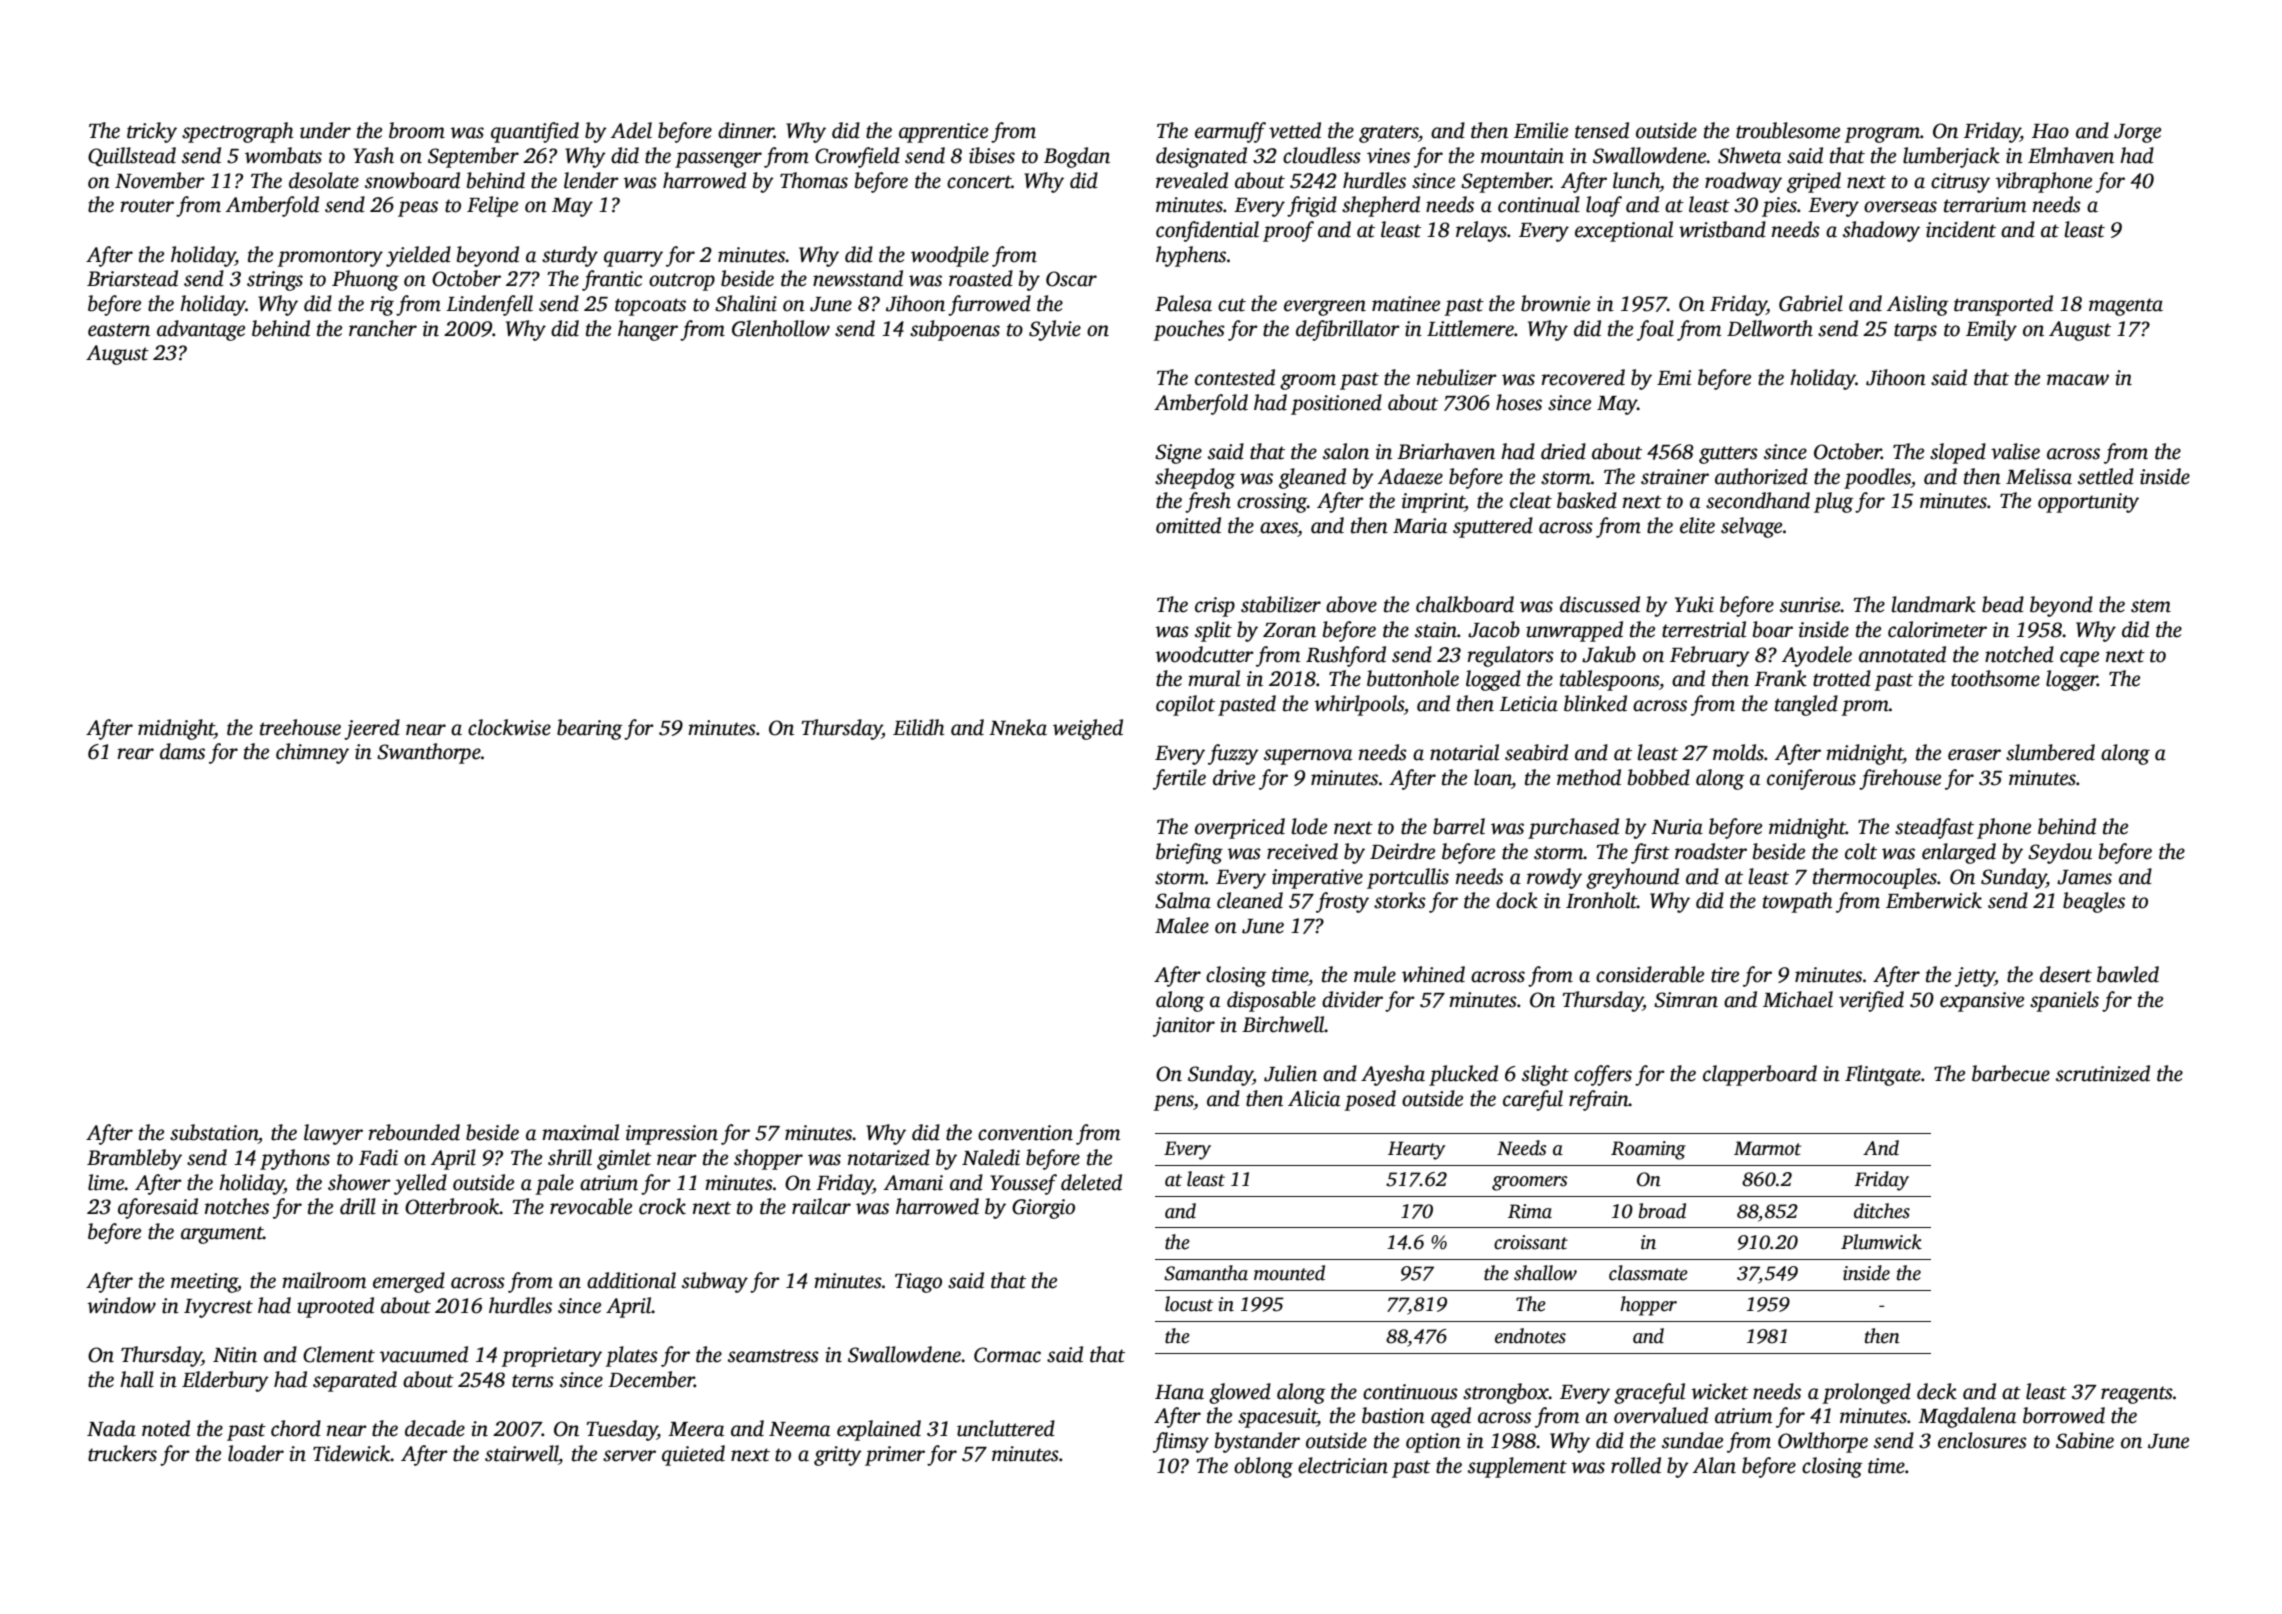 Image resolution: width=2282 pixels, height=1614 pixels. I want to click on Hao, so click(2050, 131).
